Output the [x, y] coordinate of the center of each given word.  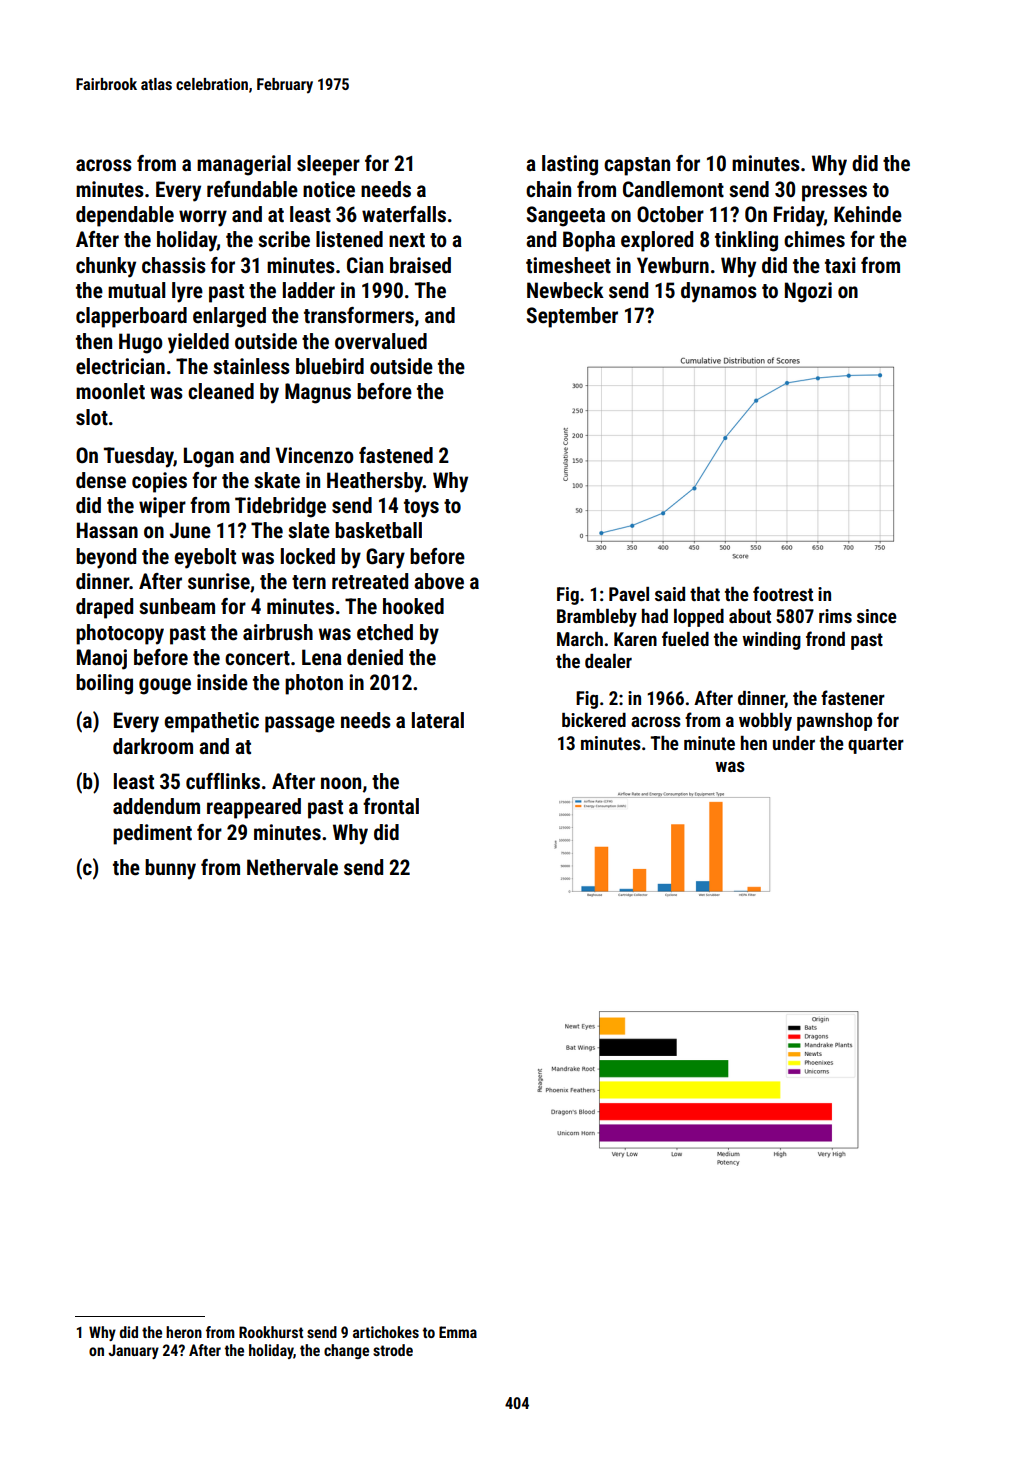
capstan [637, 166]
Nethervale [292, 867]
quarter [876, 745]
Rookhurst [271, 1332]
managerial [244, 165]
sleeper [328, 165]
